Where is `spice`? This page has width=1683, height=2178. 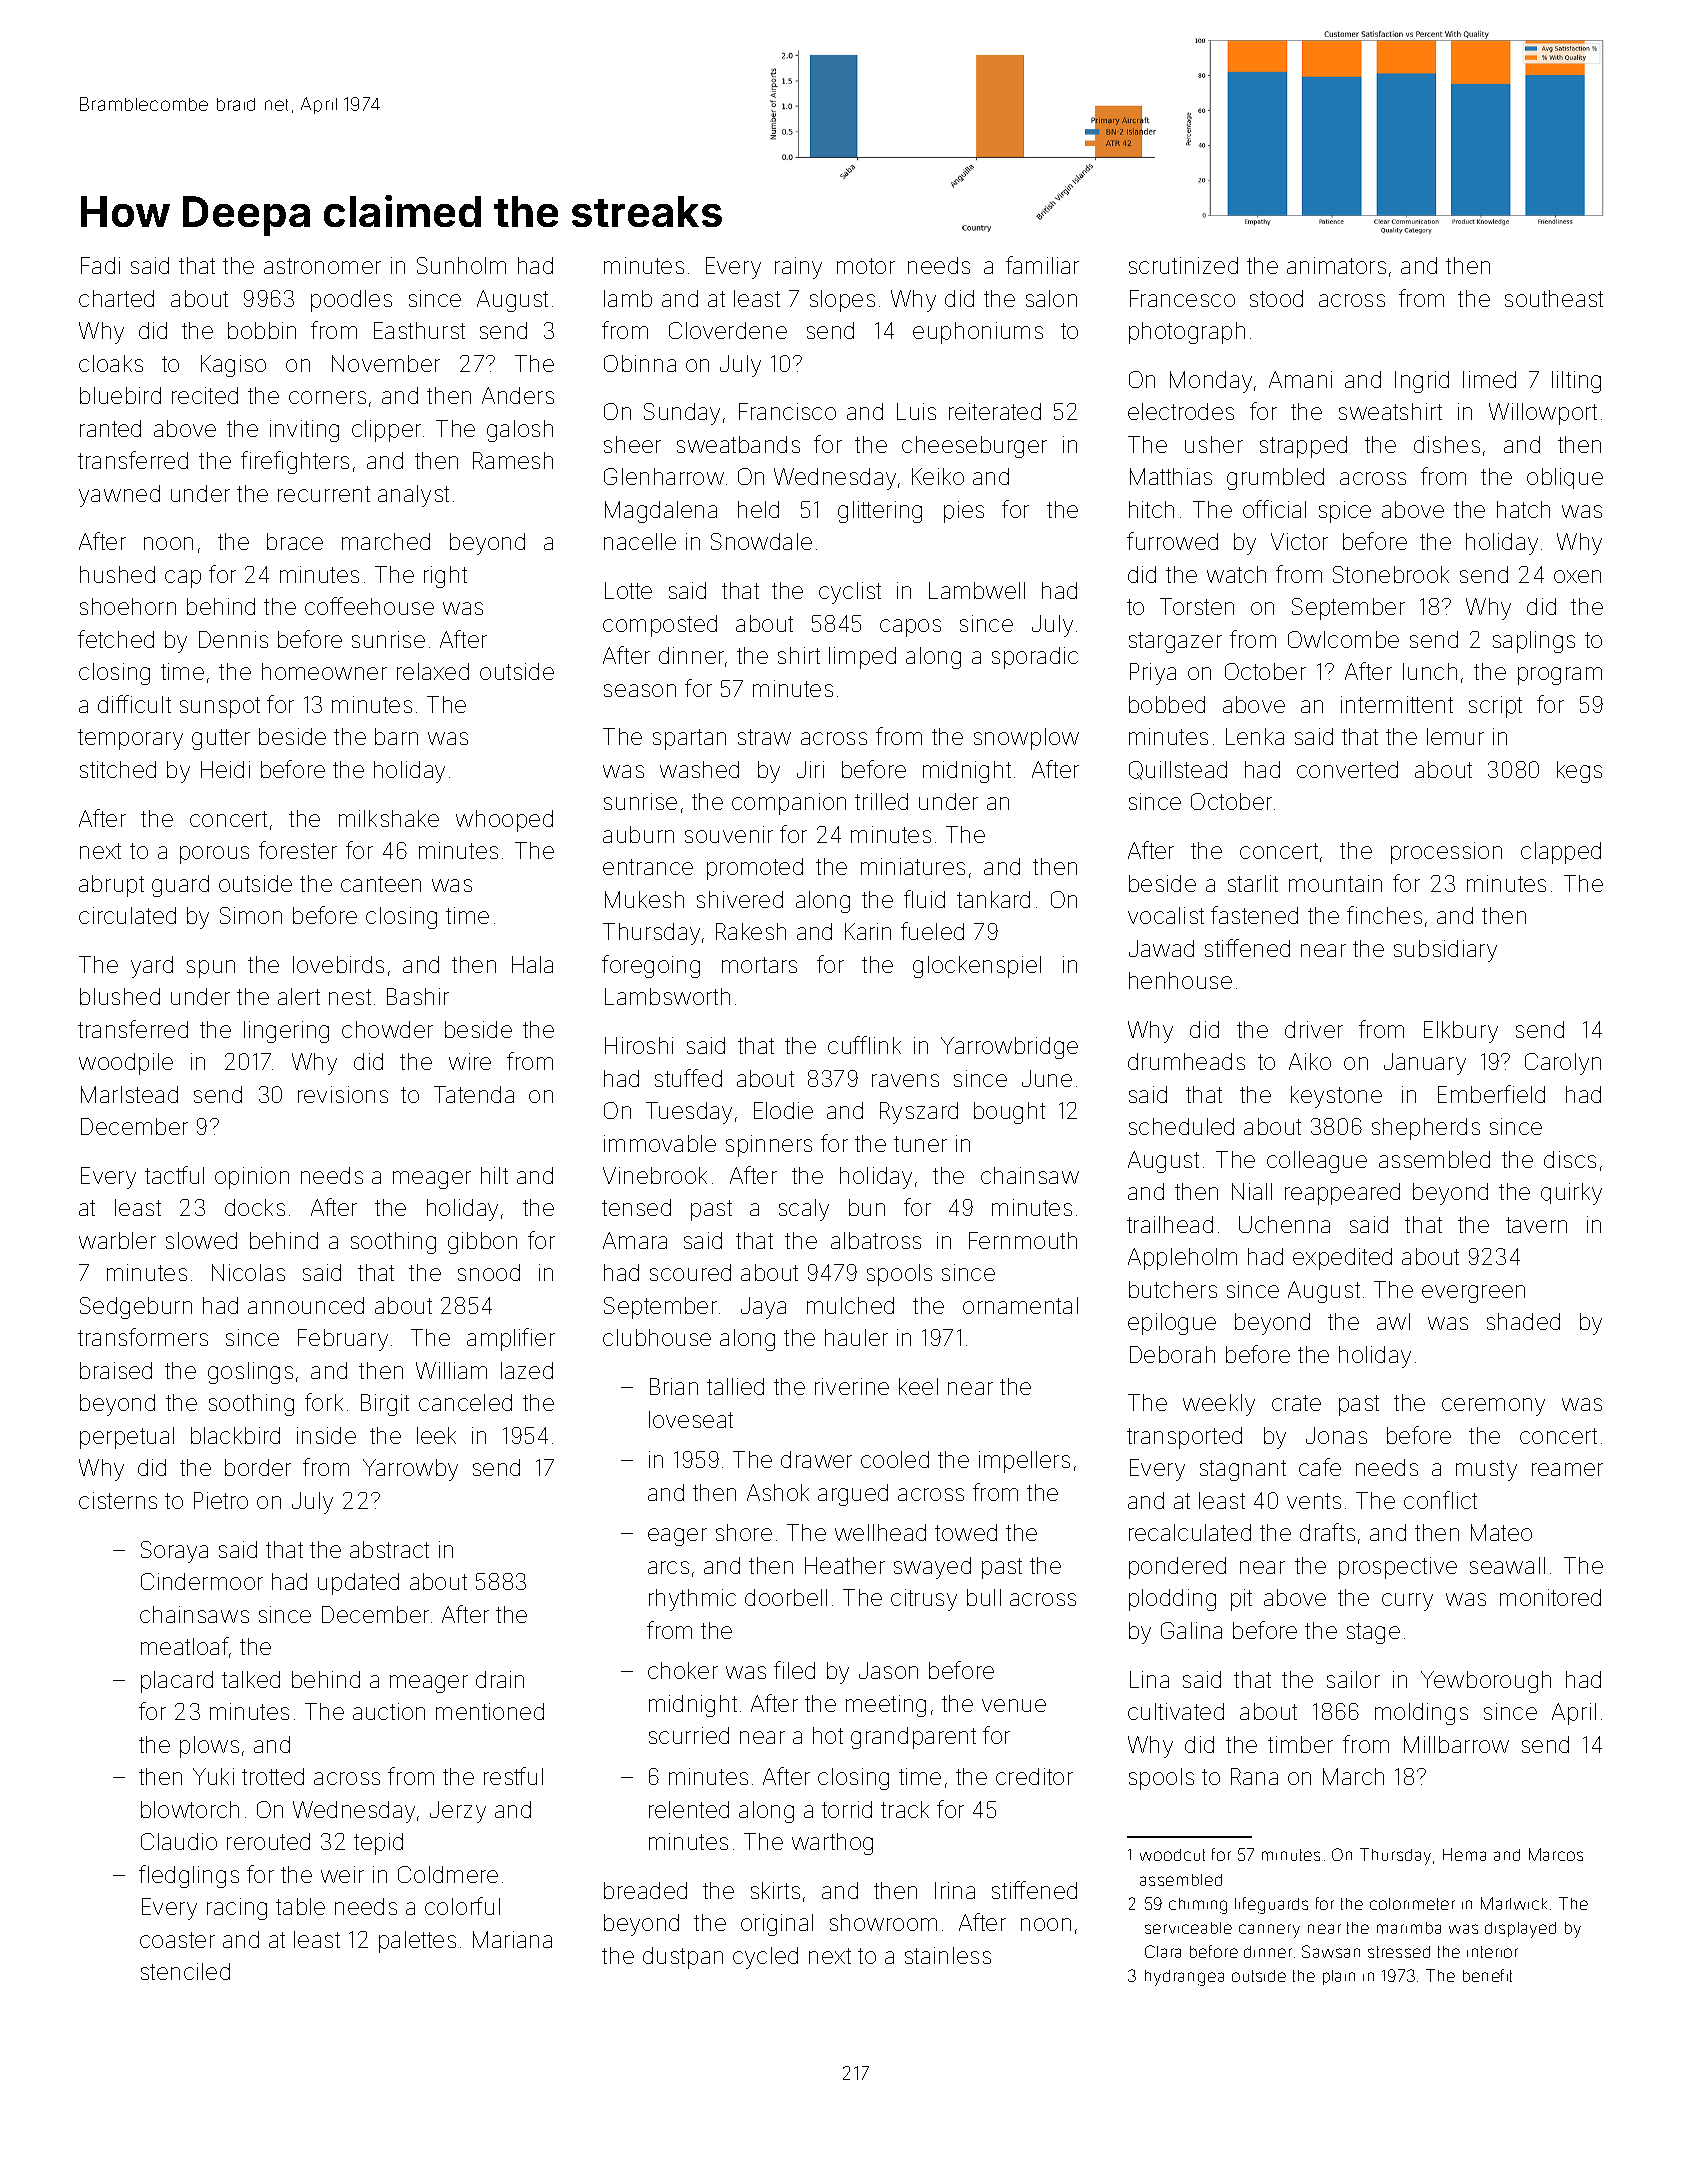 spice is located at coordinates (1345, 512).
